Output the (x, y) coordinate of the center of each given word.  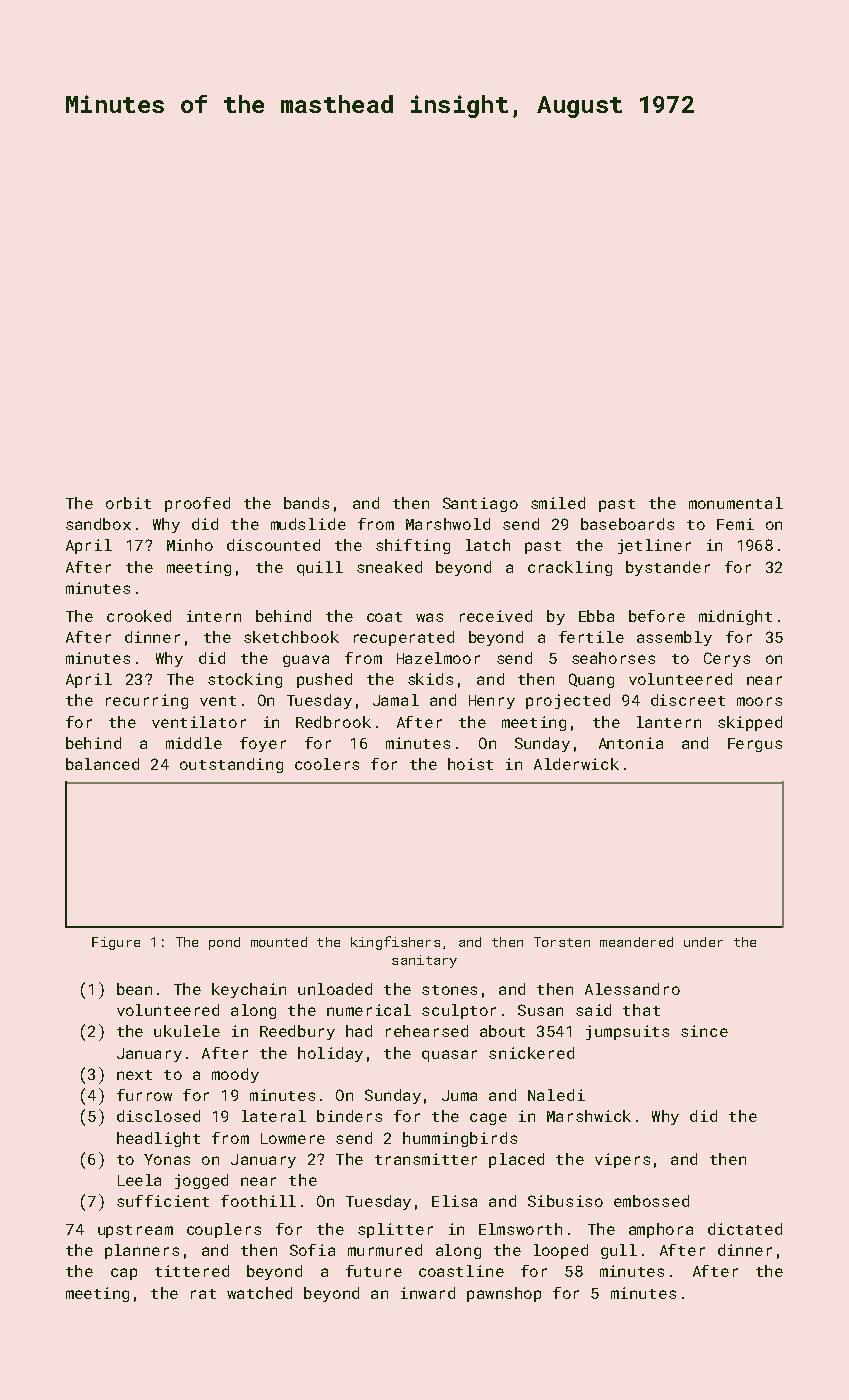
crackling (570, 568)
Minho (190, 545)
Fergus (755, 745)
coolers (327, 764)
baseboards (627, 524)
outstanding (231, 765)
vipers (622, 1160)
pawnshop (504, 1294)
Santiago (480, 504)
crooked (139, 616)
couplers (224, 1230)
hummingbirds (460, 1139)
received (496, 616)
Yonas (167, 1159)
